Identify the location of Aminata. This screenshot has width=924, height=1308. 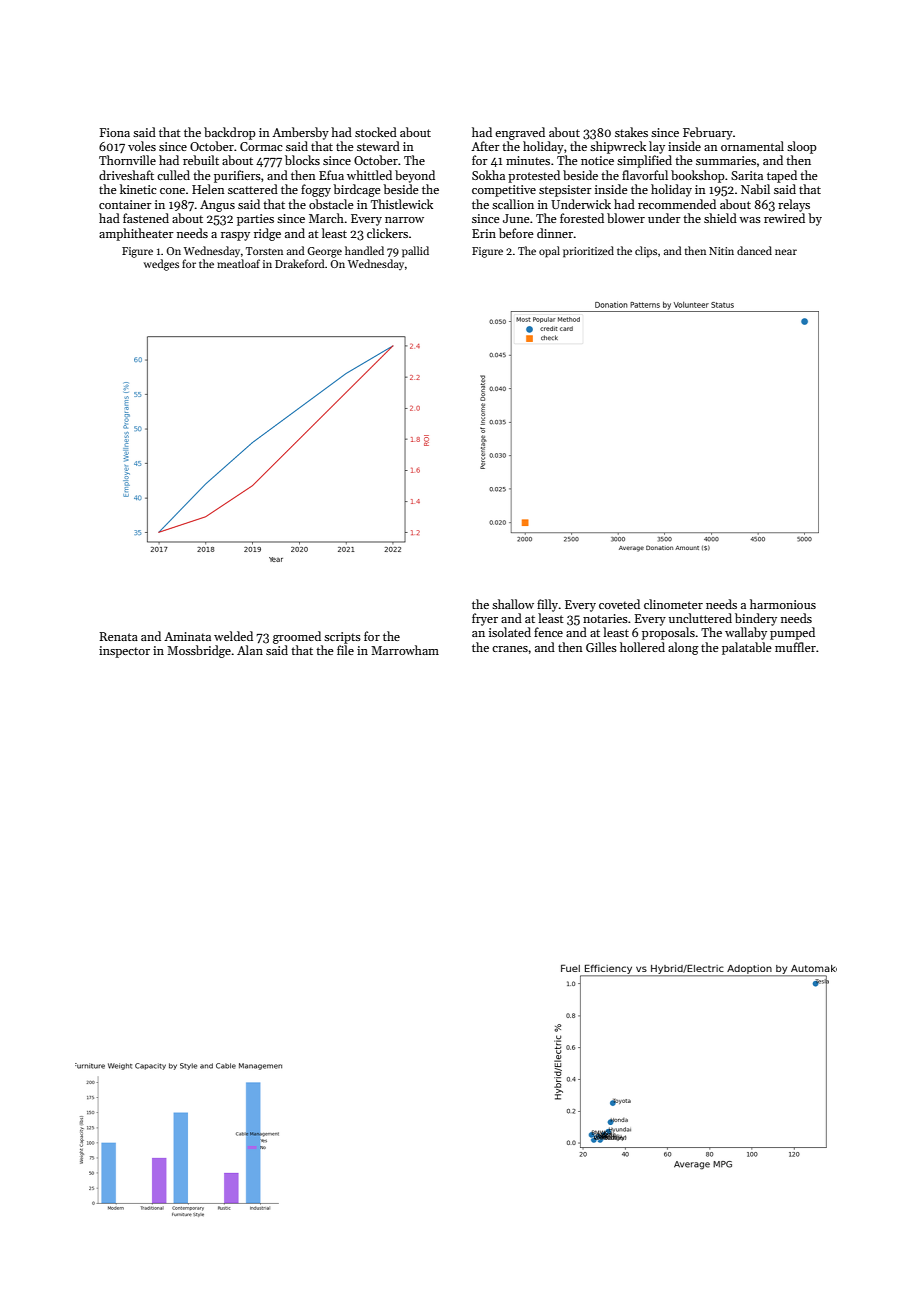
(187, 636).
